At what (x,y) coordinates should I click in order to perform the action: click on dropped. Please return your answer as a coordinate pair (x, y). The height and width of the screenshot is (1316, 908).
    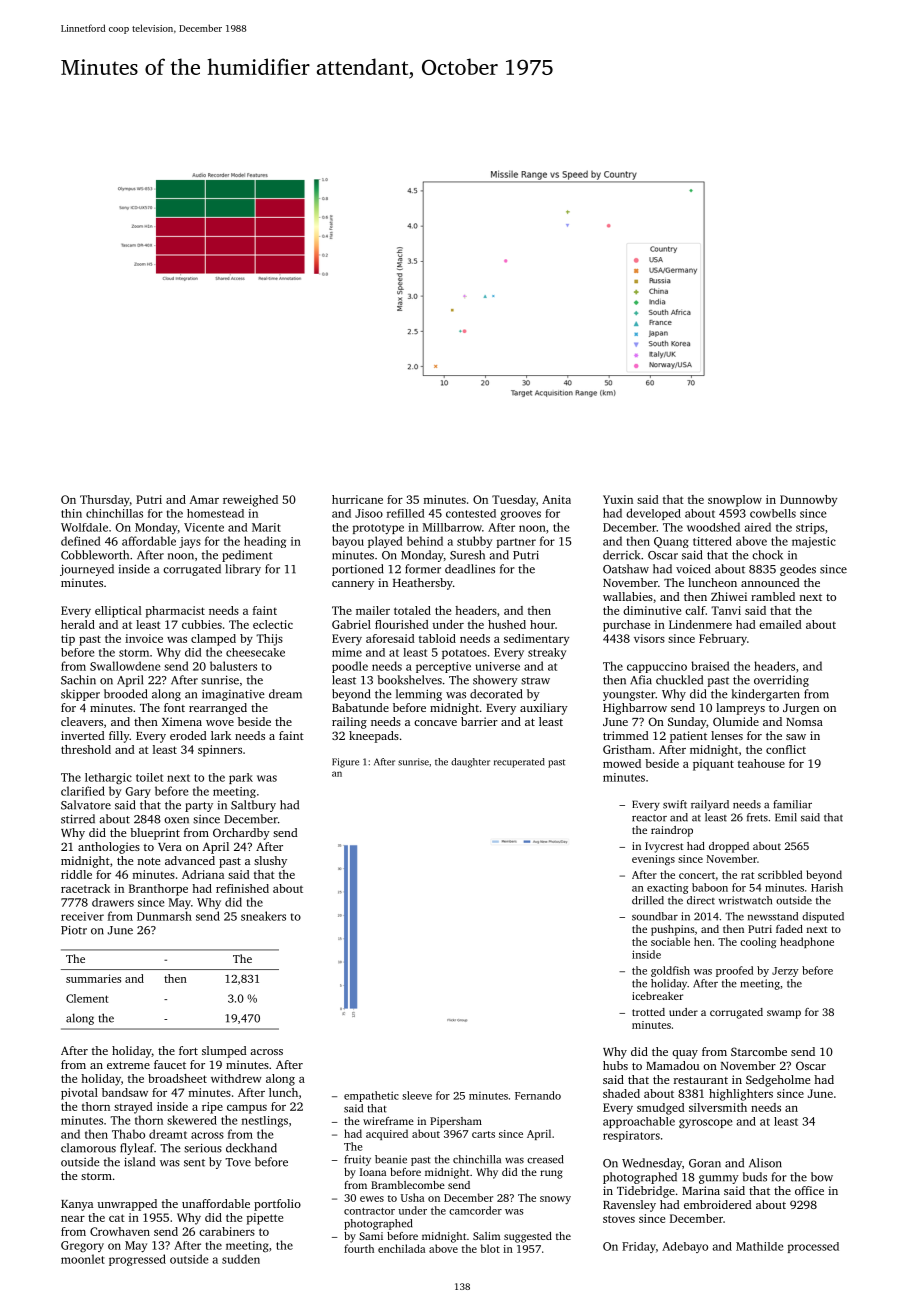
    Looking at the image, I should click on (729, 847).
